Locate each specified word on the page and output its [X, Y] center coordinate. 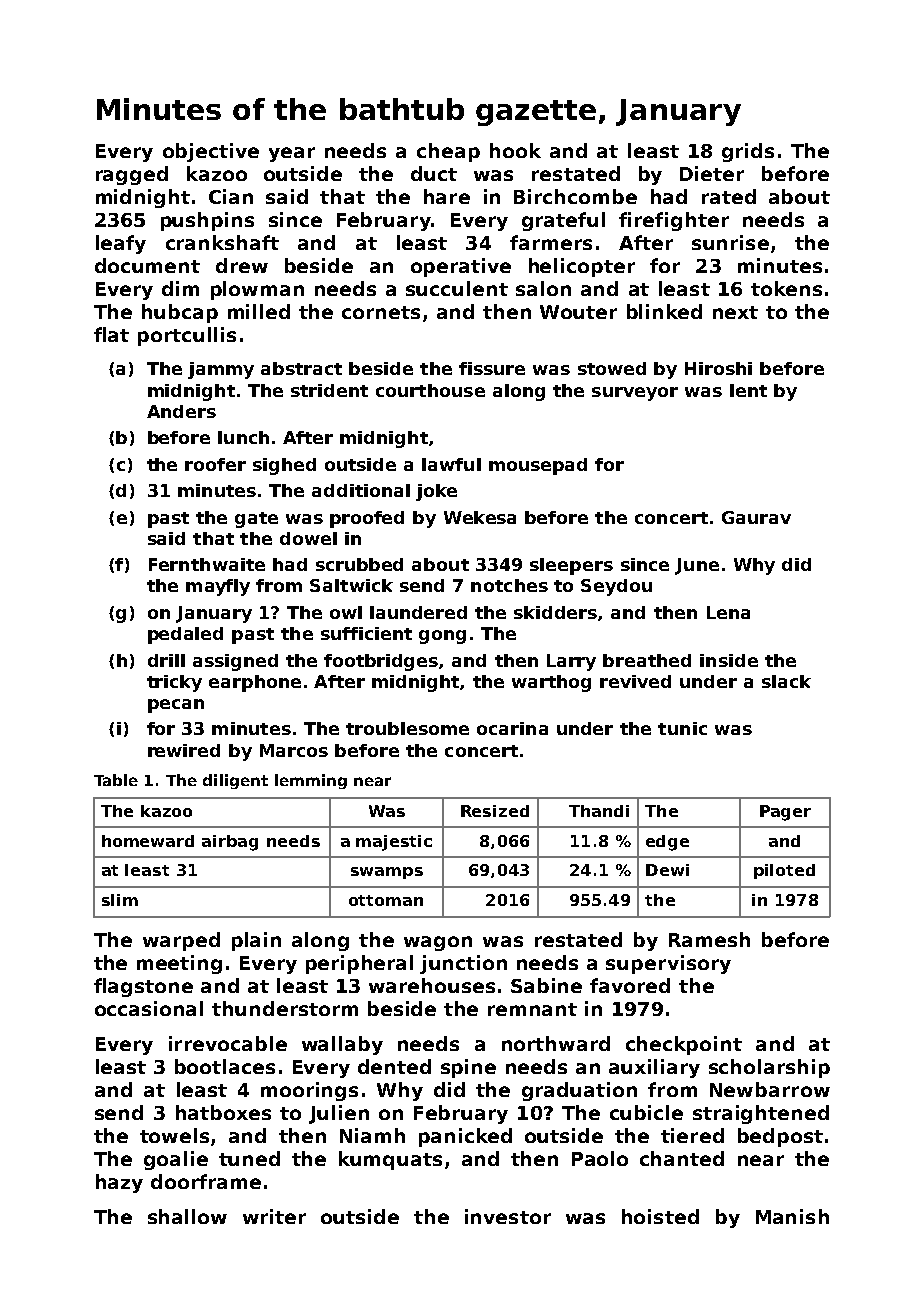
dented [394, 1066]
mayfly [218, 587]
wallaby [342, 1045]
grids [748, 152]
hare [447, 196]
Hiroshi [718, 368]
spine [468, 1068]
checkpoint [684, 1045]
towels [174, 1135]
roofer [215, 464]
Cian [231, 196]
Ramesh [709, 939]
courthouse [430, 390]
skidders [555, 612]
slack [786, 681]
